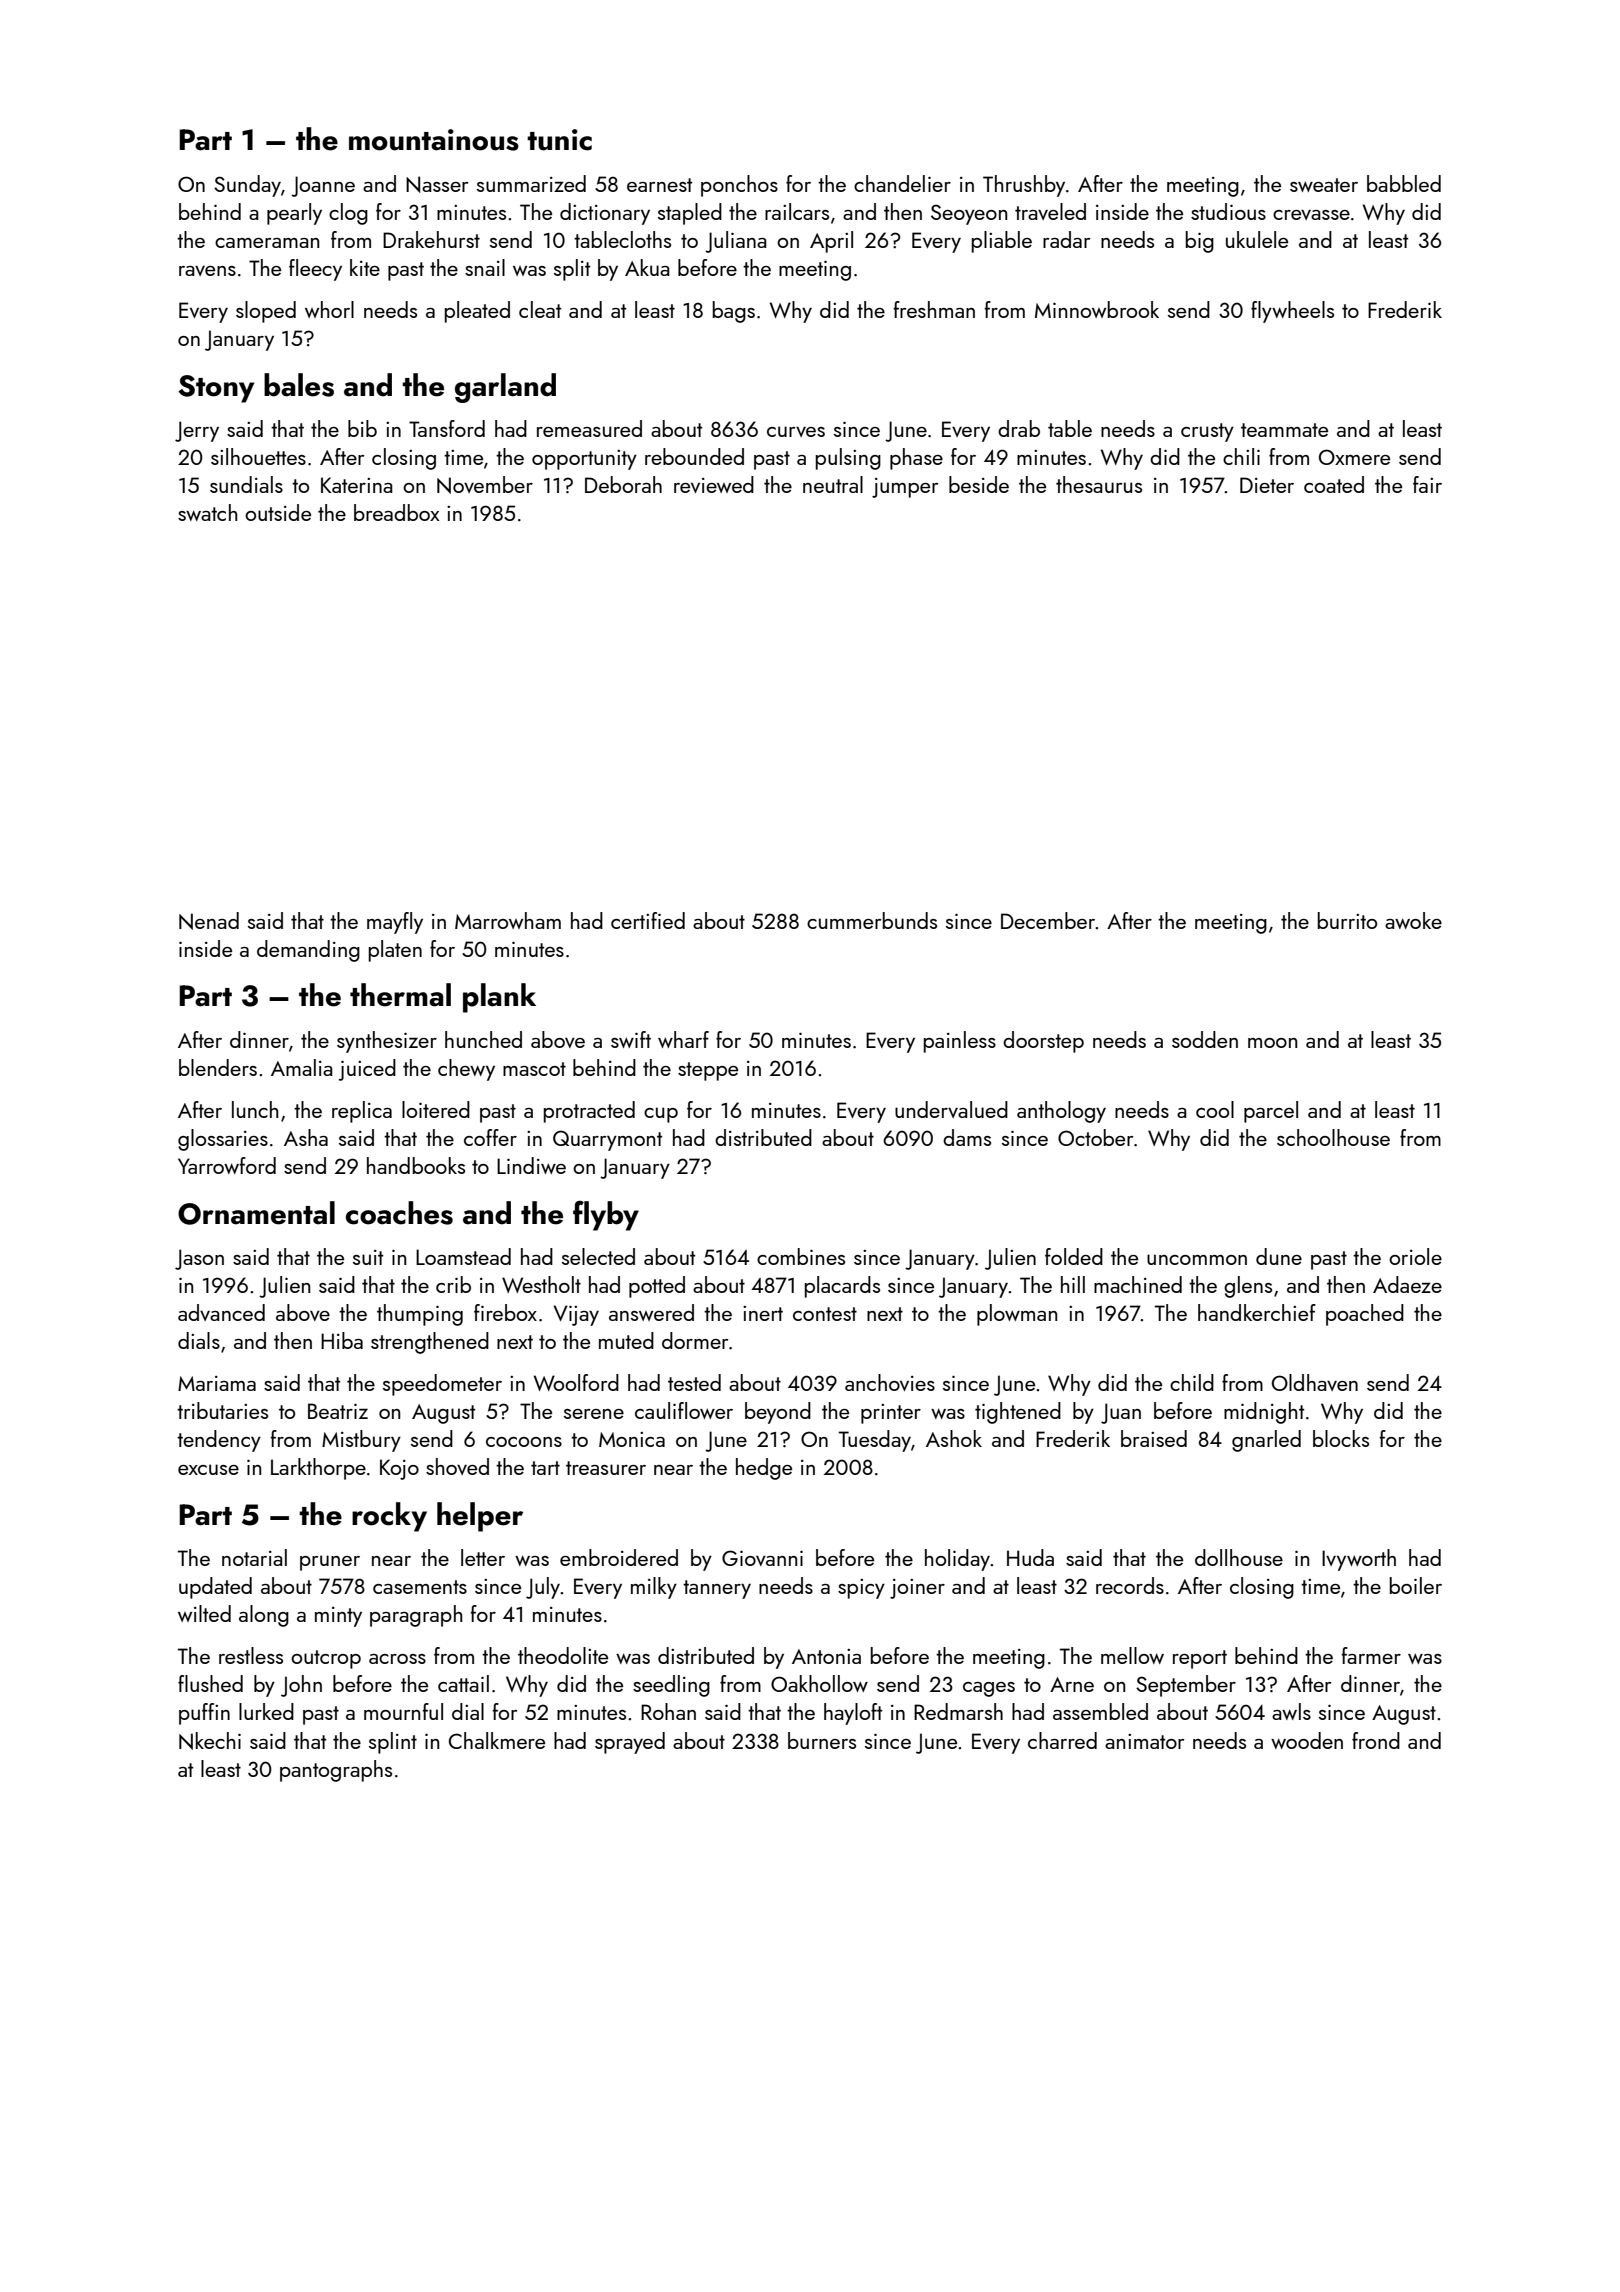  Describe the element at coordinates (739, 186) in the screenshot. I see `ponchos` at that location.
